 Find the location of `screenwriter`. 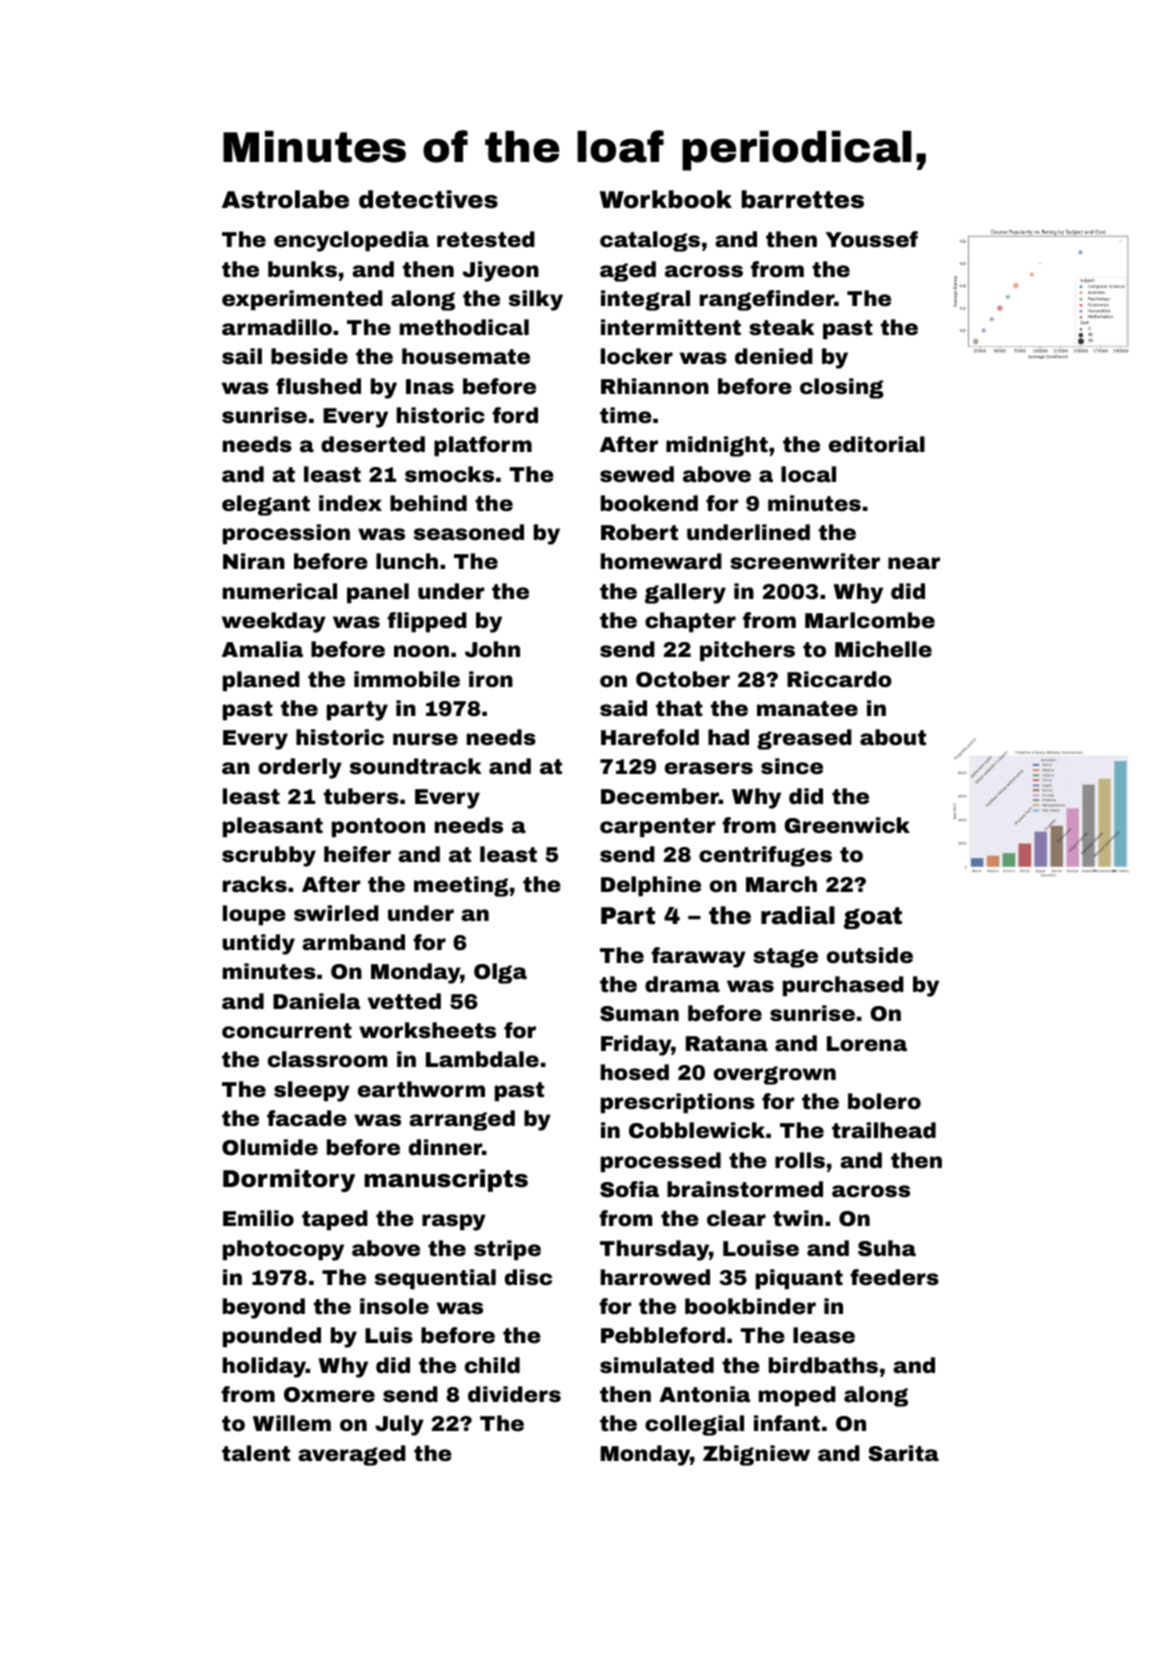

screenwriter is located at coordinates (805, 561).
